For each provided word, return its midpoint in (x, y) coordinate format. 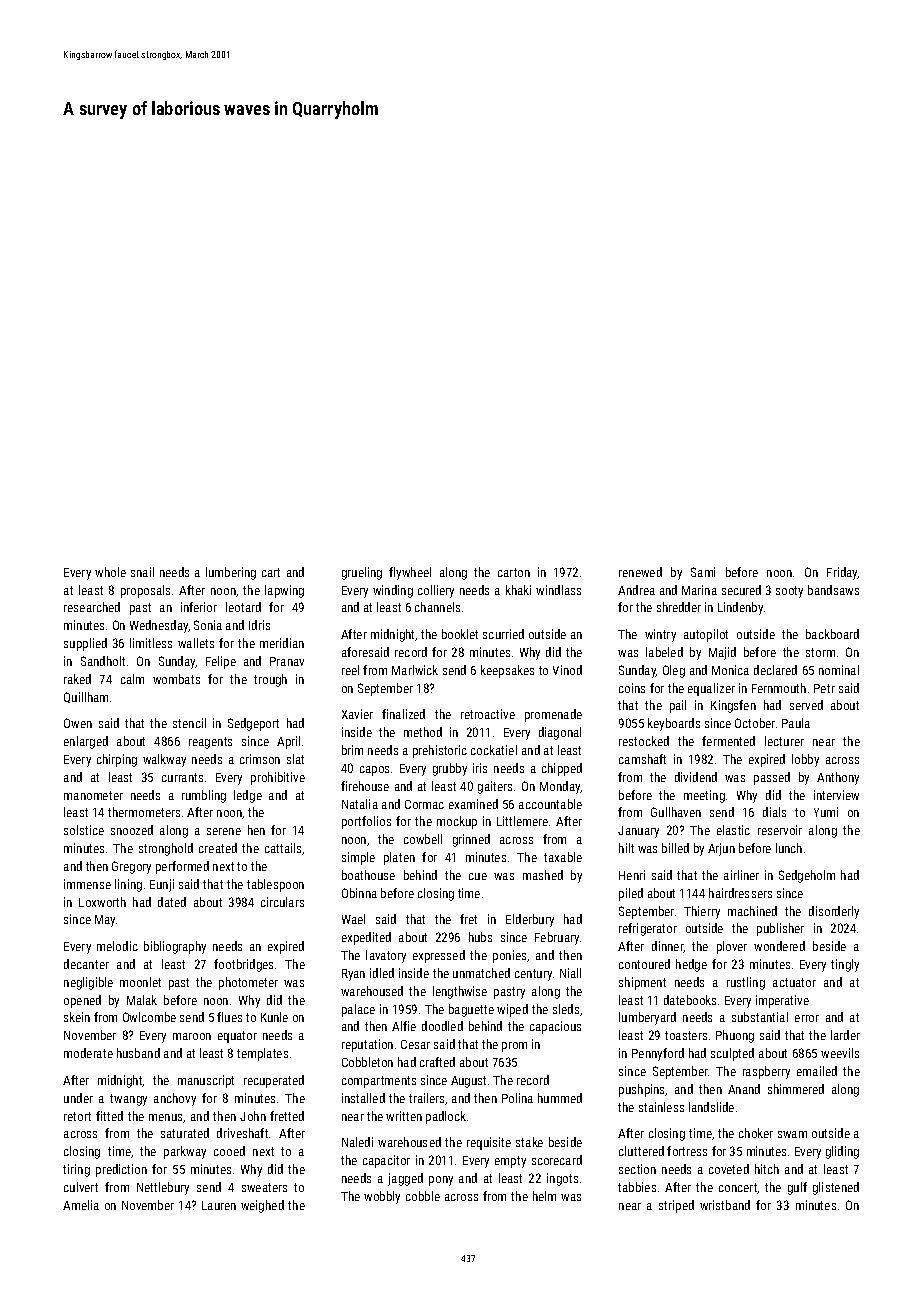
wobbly (382, 1197)
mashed (543, 875)
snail (142, 572)
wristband (725, 1205)
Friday (842, 573)
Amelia (81, 1205)
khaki (518, 590)
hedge (691, 965)
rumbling (204, 796)
